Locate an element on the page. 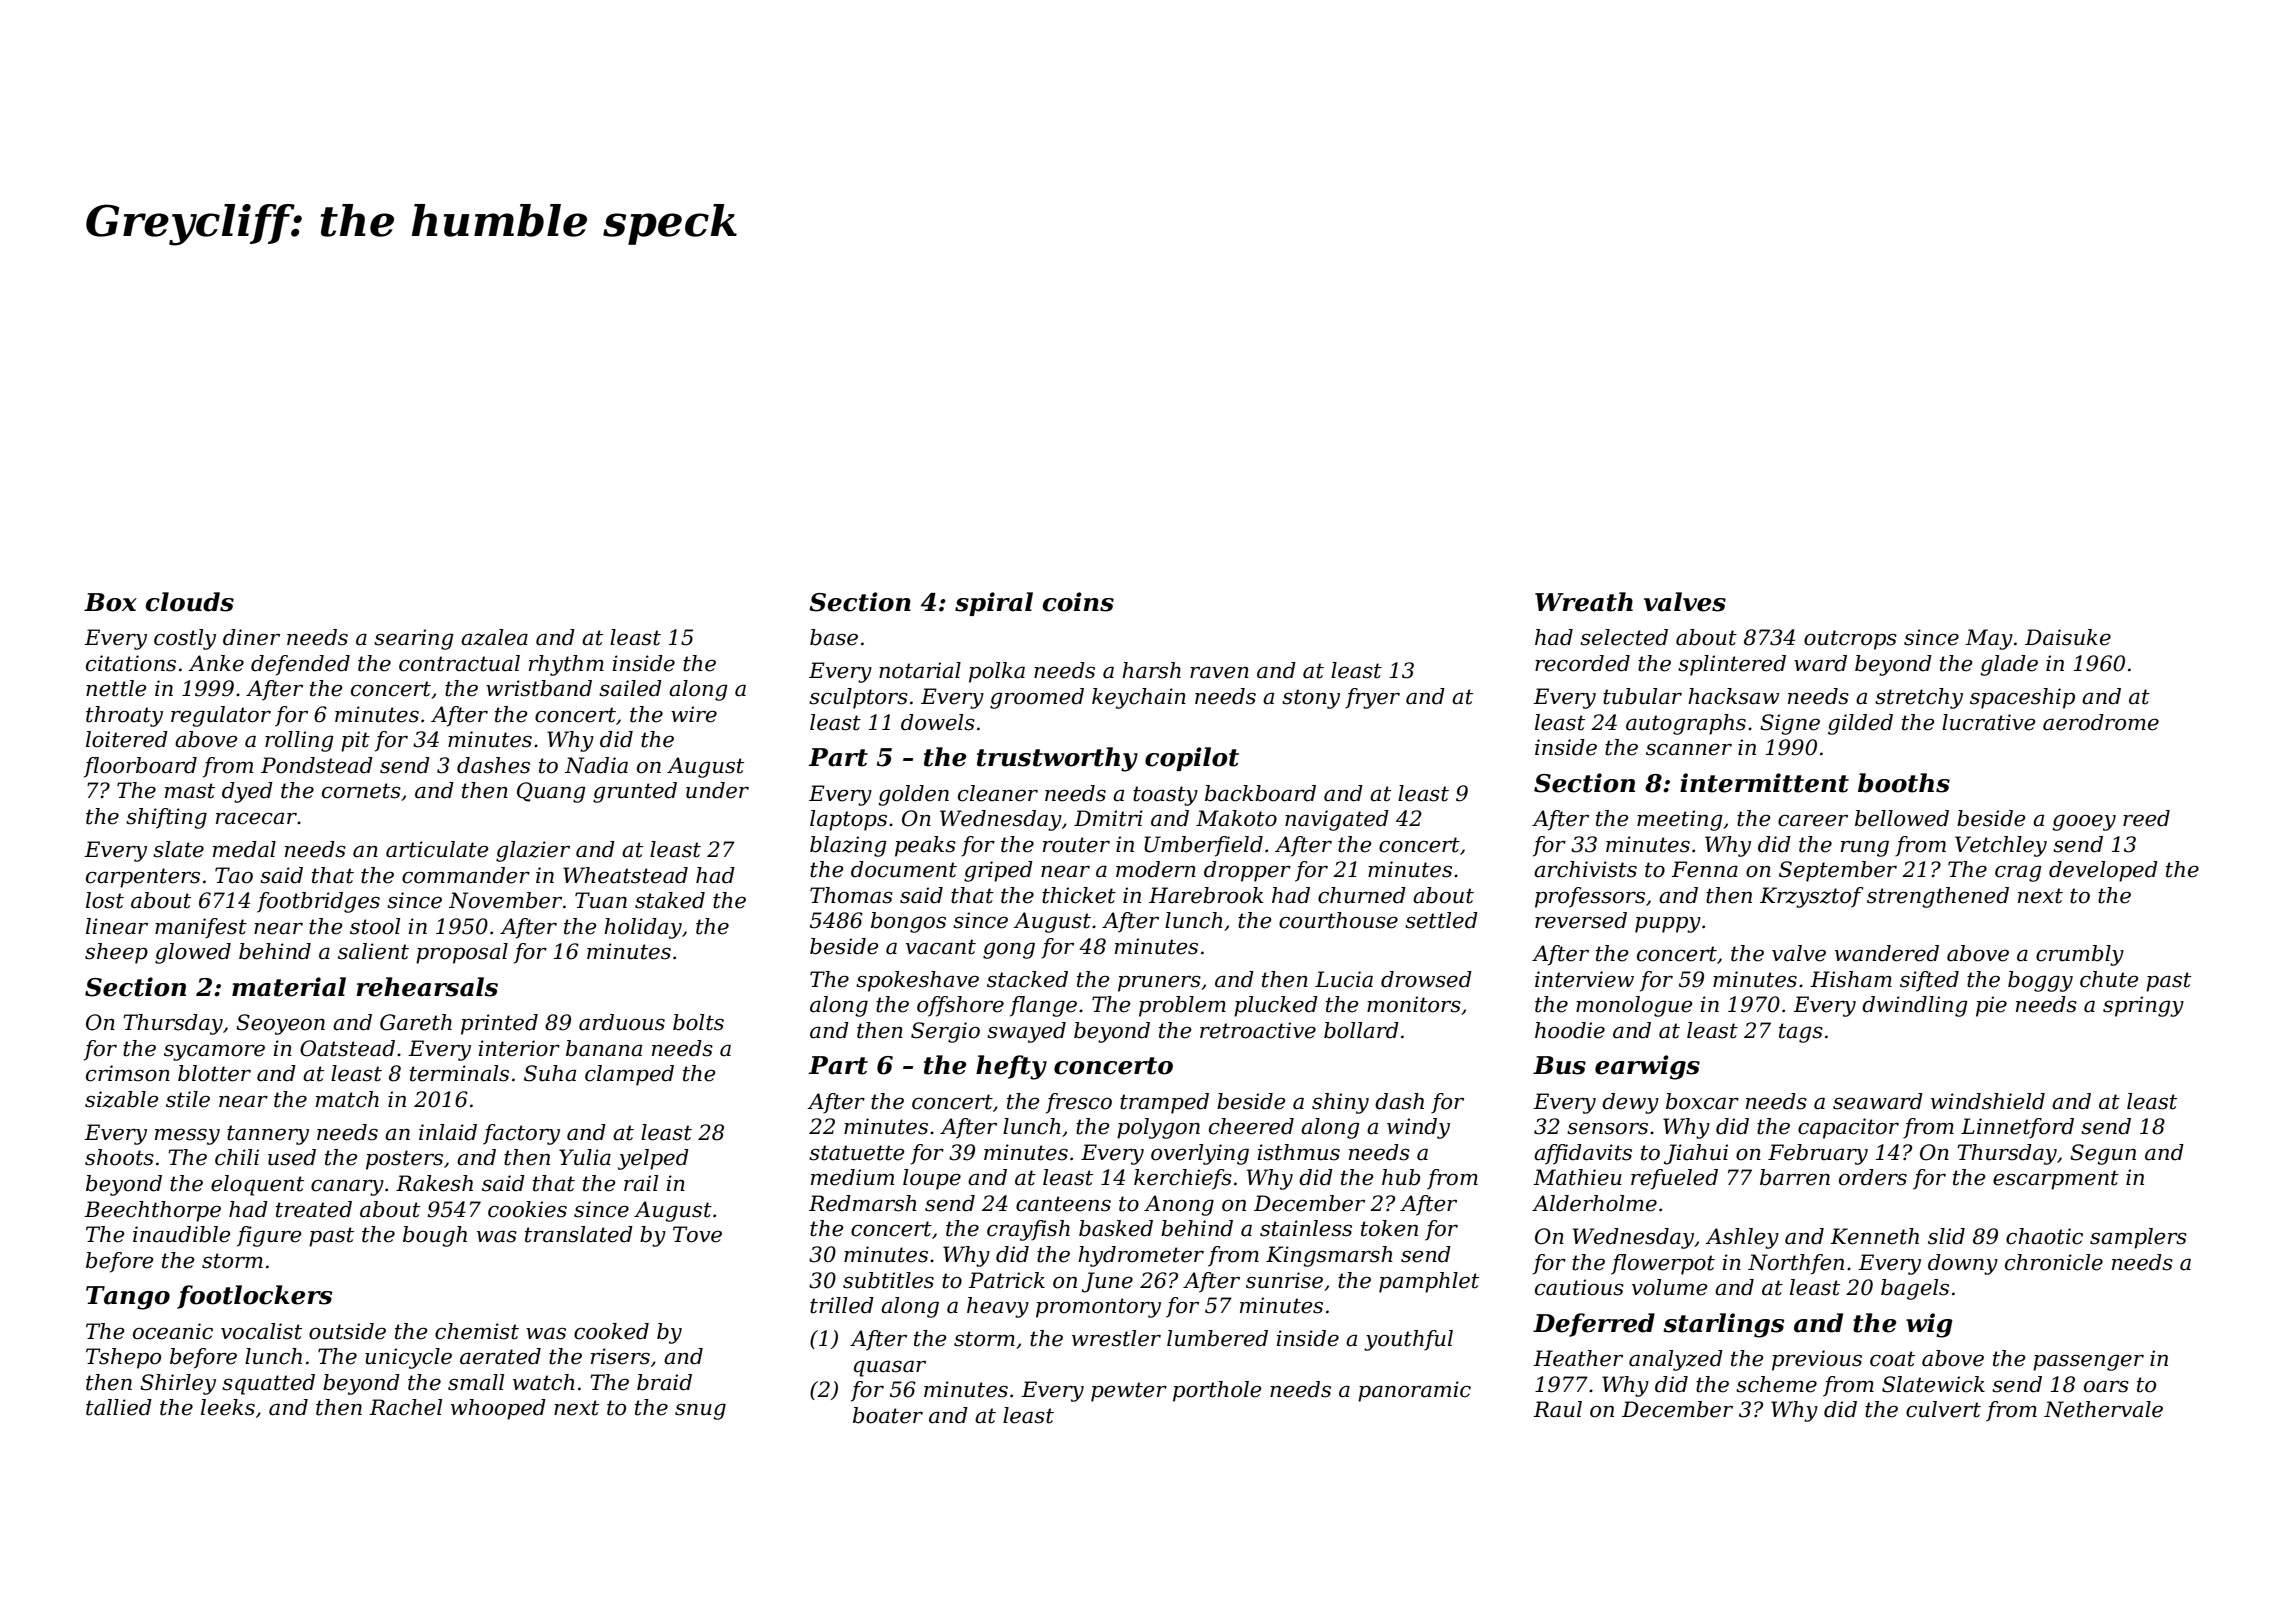  rung is located at coordinates (1865, 848).
